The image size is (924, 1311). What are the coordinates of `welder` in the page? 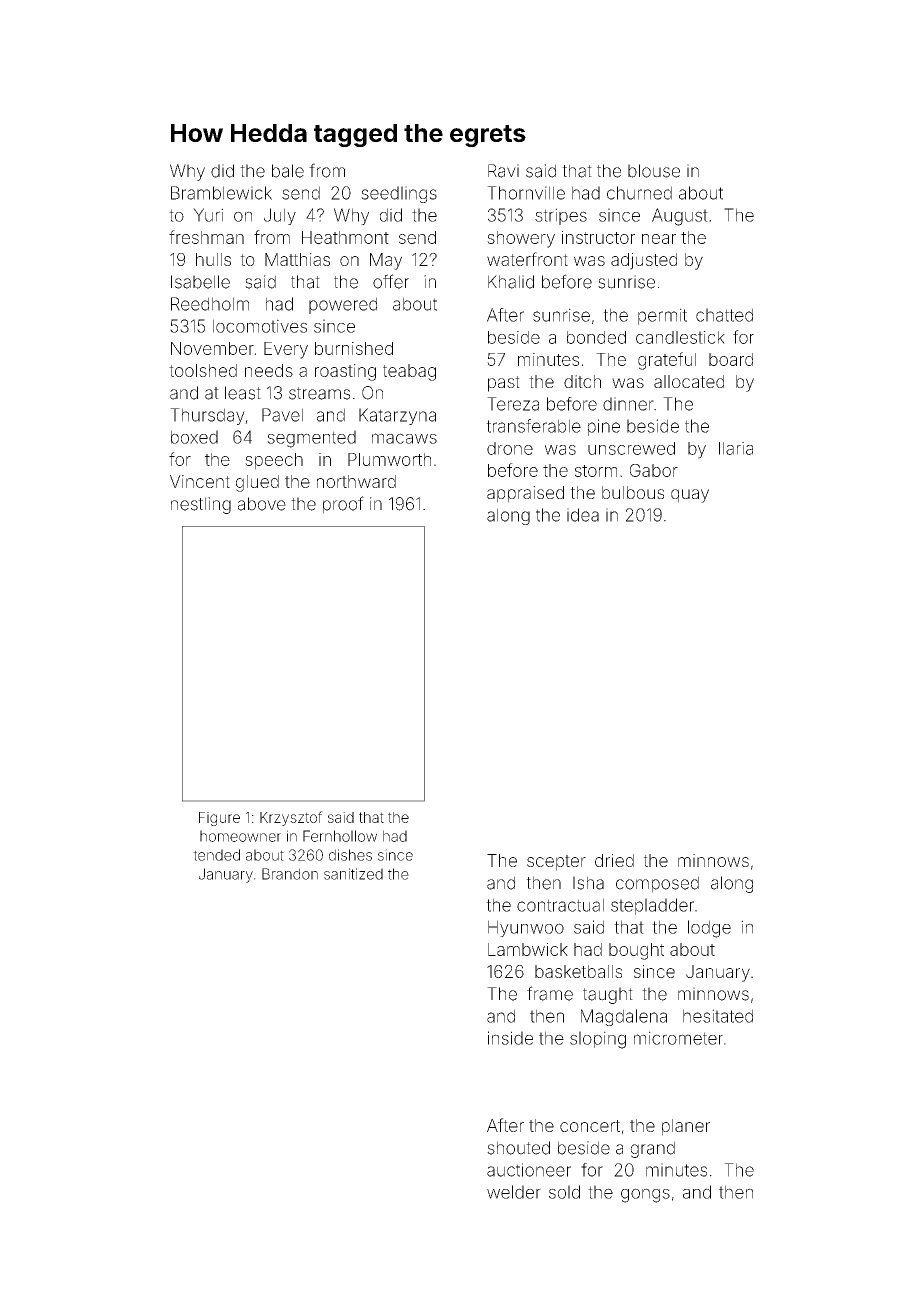 It's located at (514, 1192).
